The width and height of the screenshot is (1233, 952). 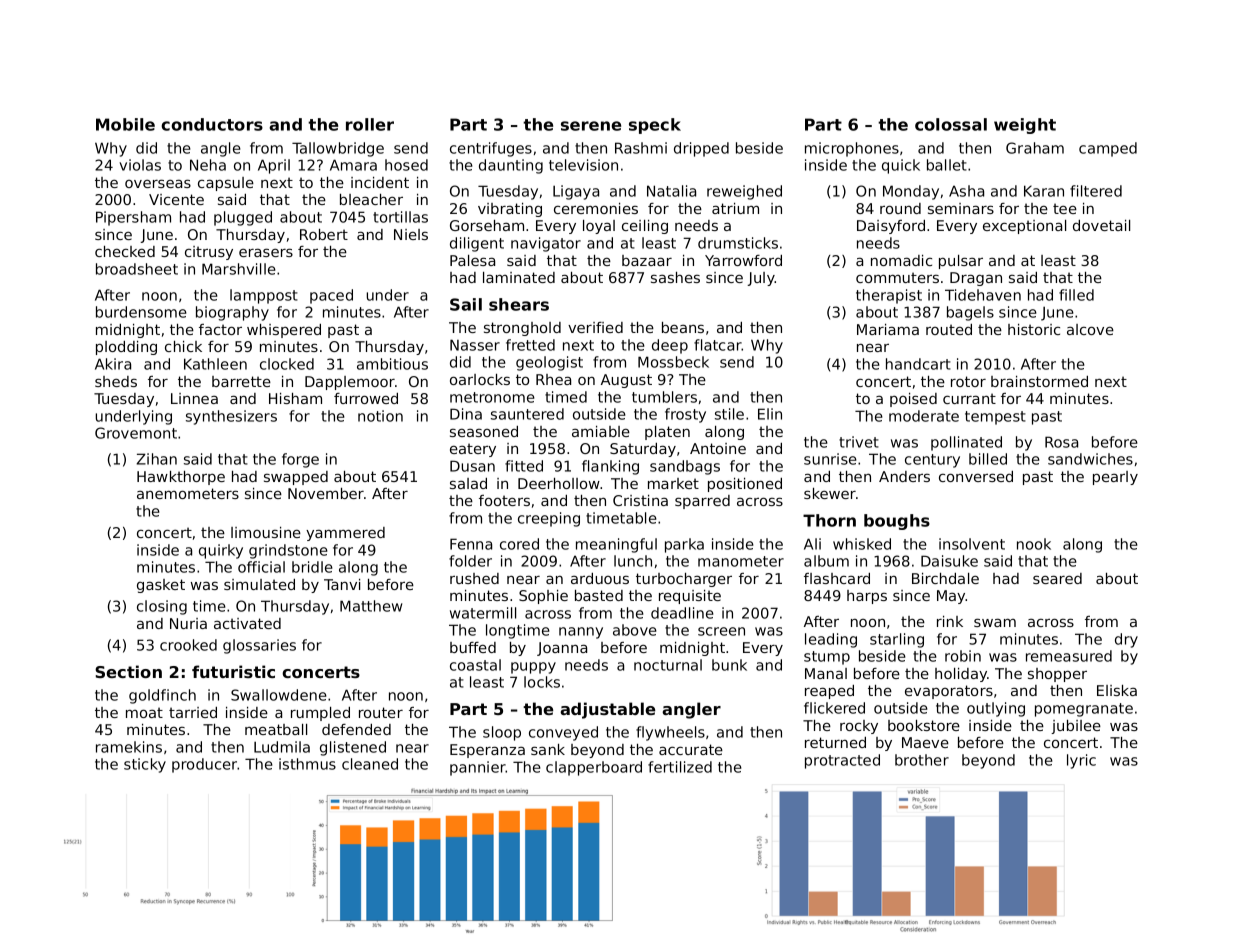 What do you see at coordinates (162, 607) in the screenshot?
I see `closing` at bounding box center [162, 607].
